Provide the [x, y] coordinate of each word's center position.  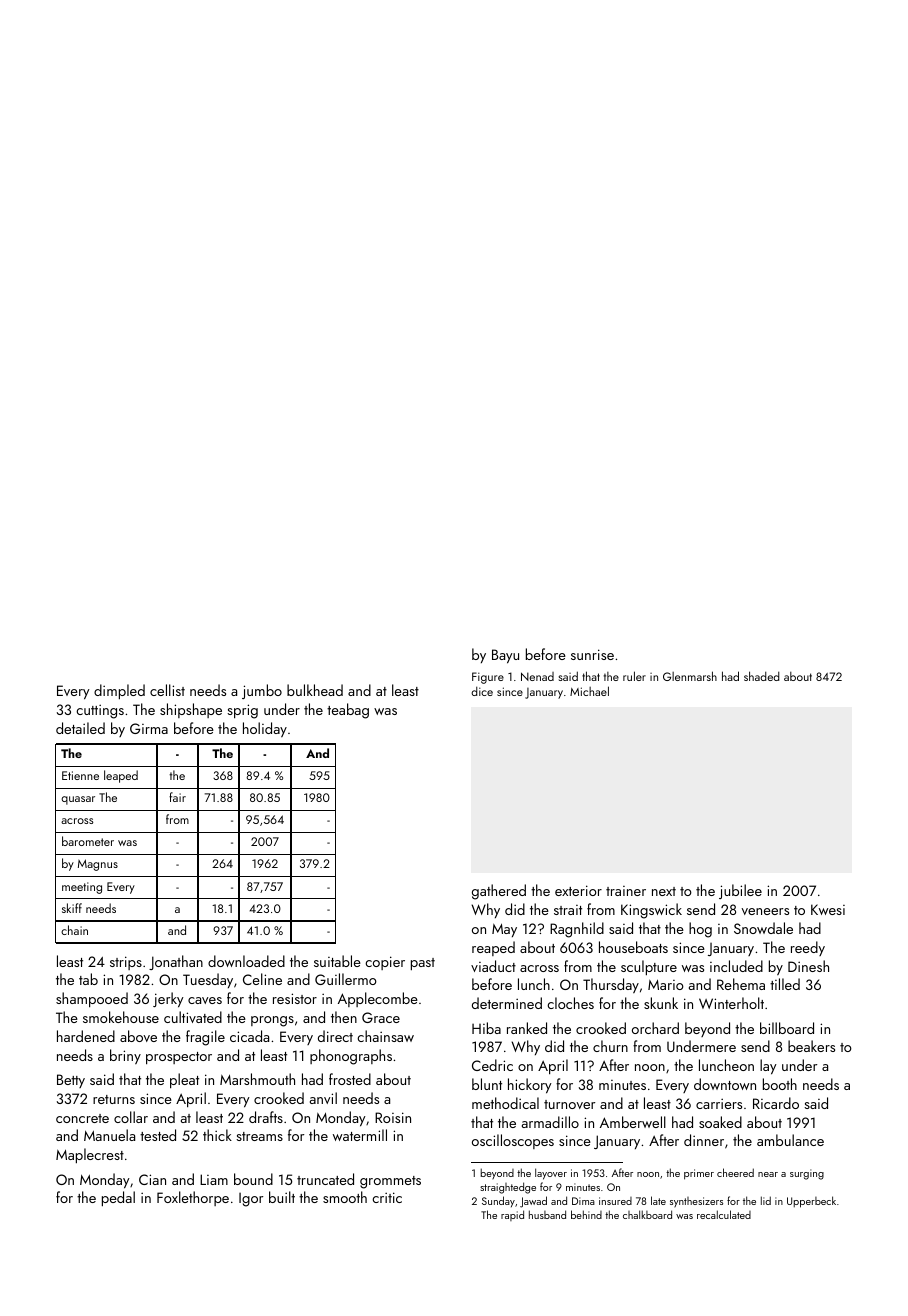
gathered [499, 892]
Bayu [505, 656]
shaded [762, 676]
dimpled [119, 691]
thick [217, 1135]
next [664, 891]
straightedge [508, 1188]
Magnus [98, 865]
